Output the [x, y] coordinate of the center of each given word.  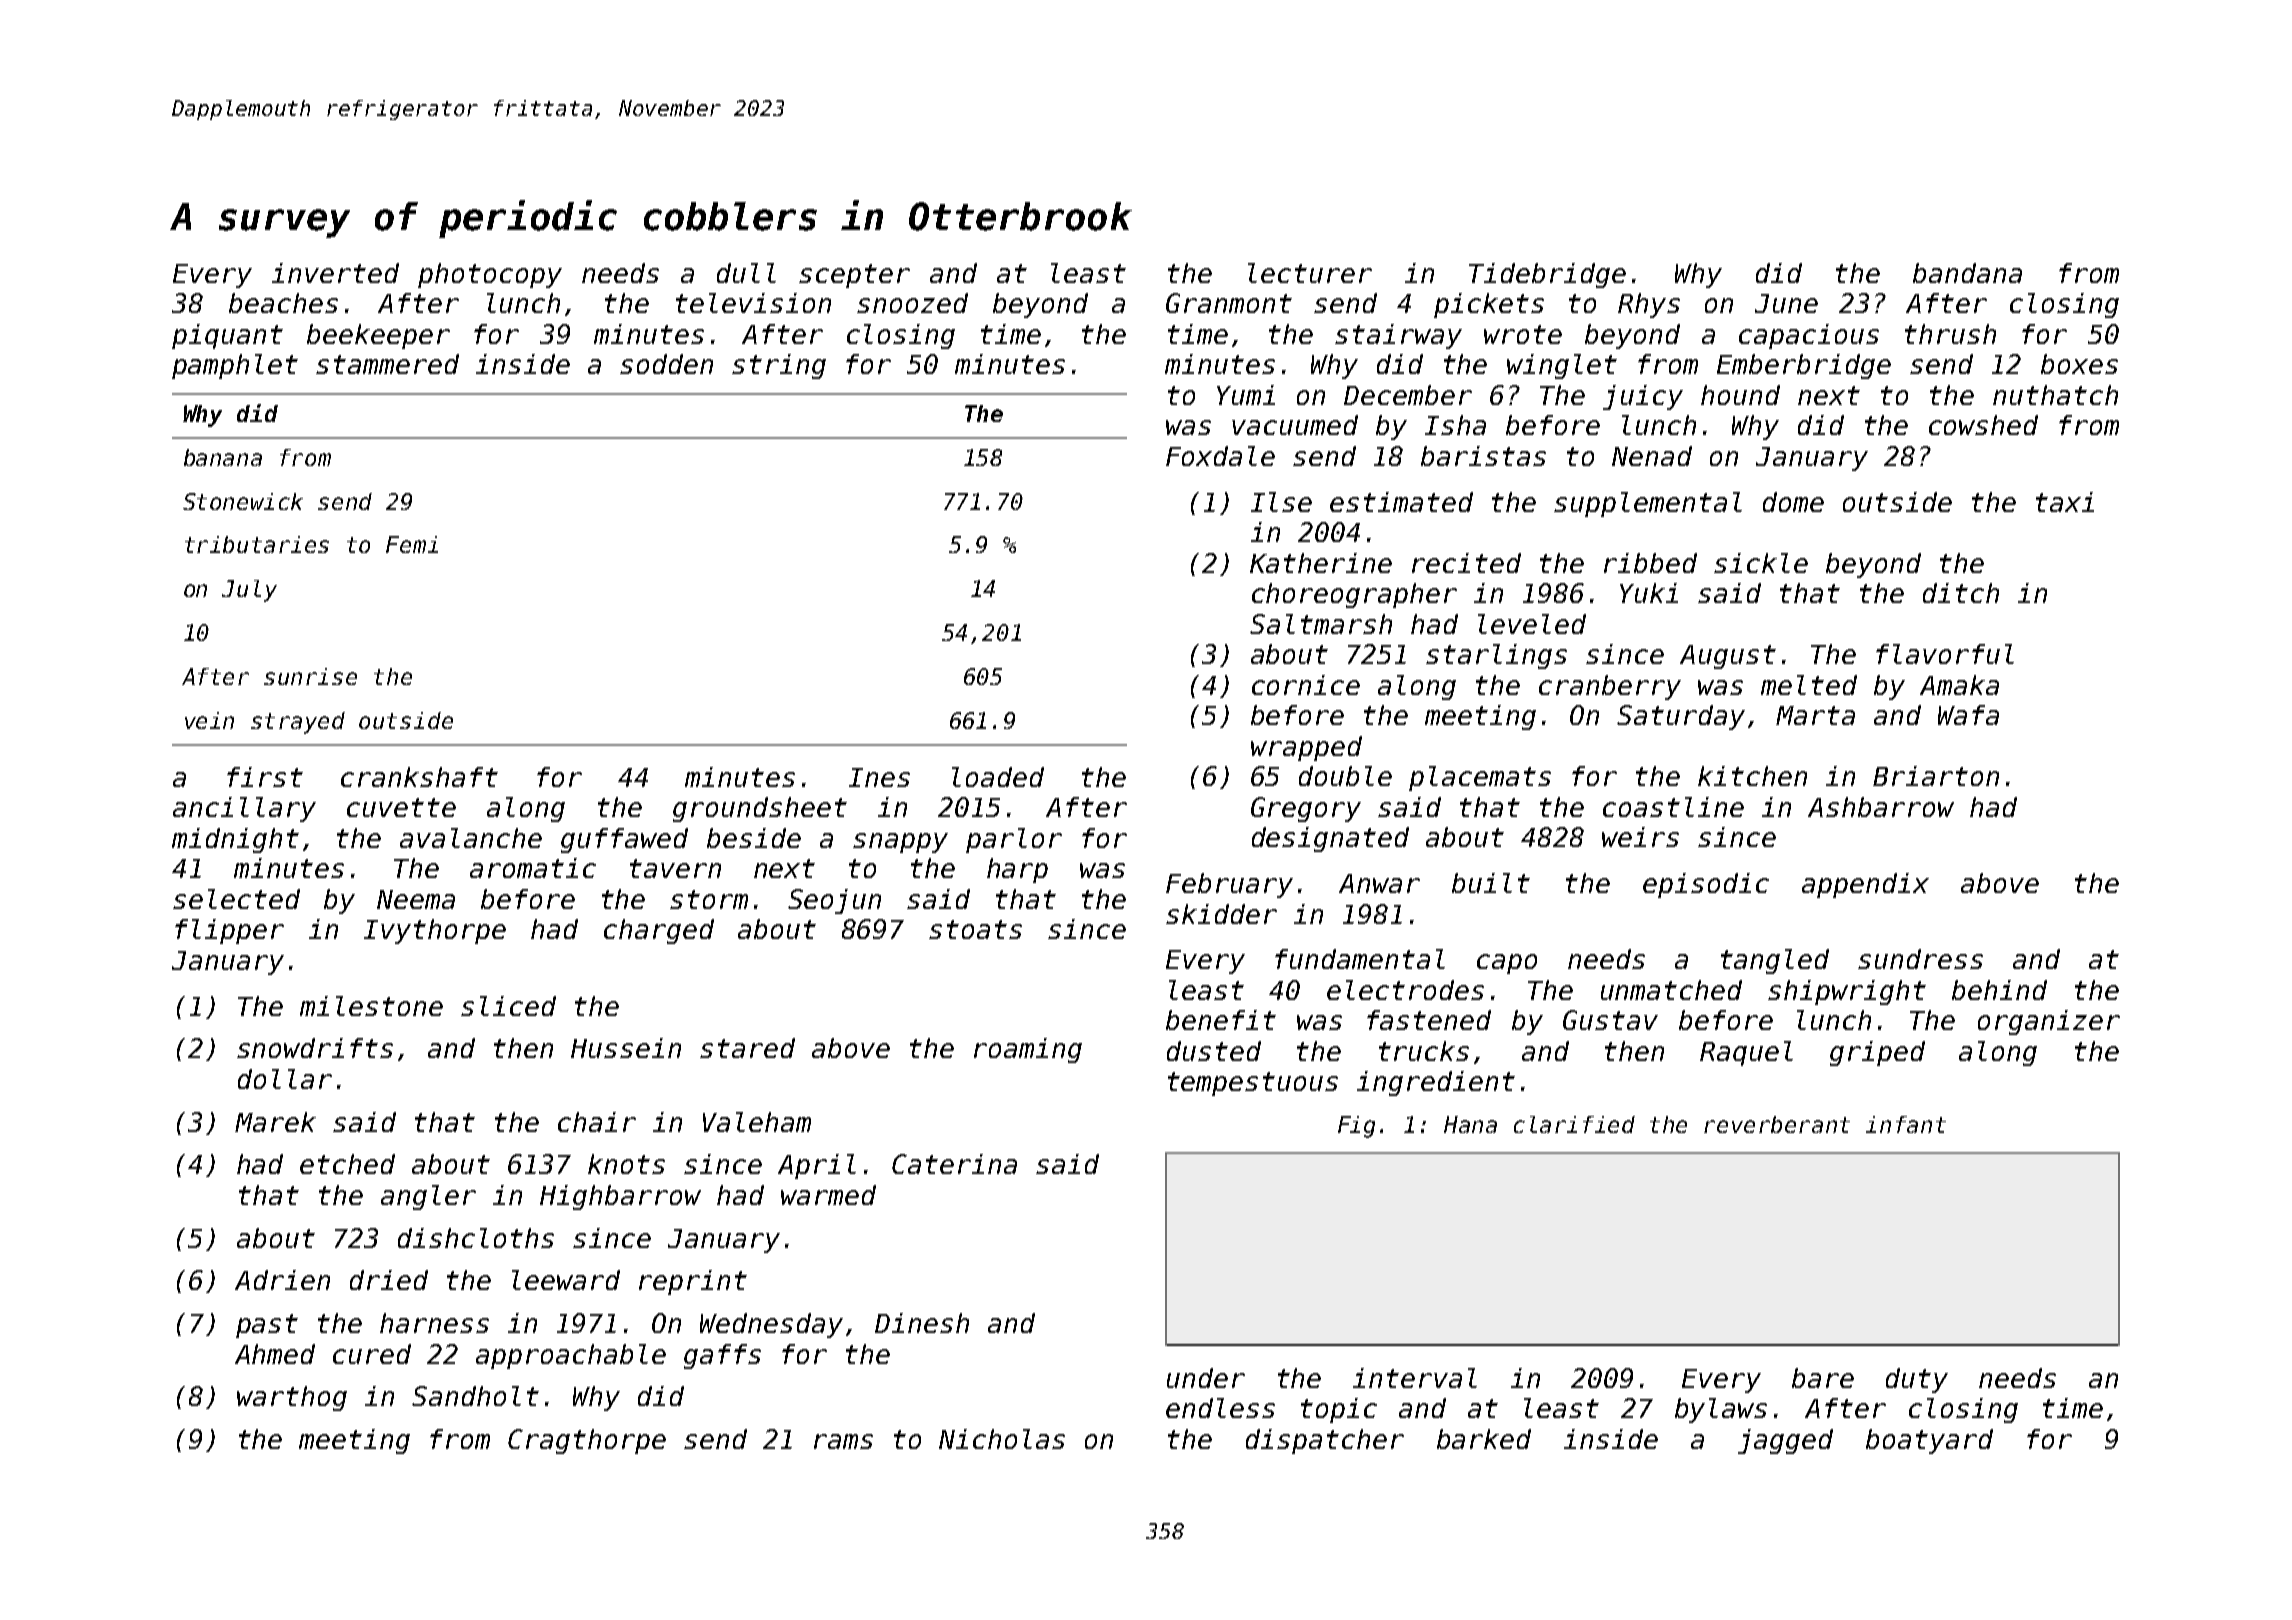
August [1728, 657]
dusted [1214, 1051]
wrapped [1306, 748]
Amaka [1959, 685]
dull [746, 273]
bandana [1967, 273]
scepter [854, 276]
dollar [285, 1079]
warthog [292, 1398]
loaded [998, 777]
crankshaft [419, 777]
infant [1906, 1124]
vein [209, 720]
